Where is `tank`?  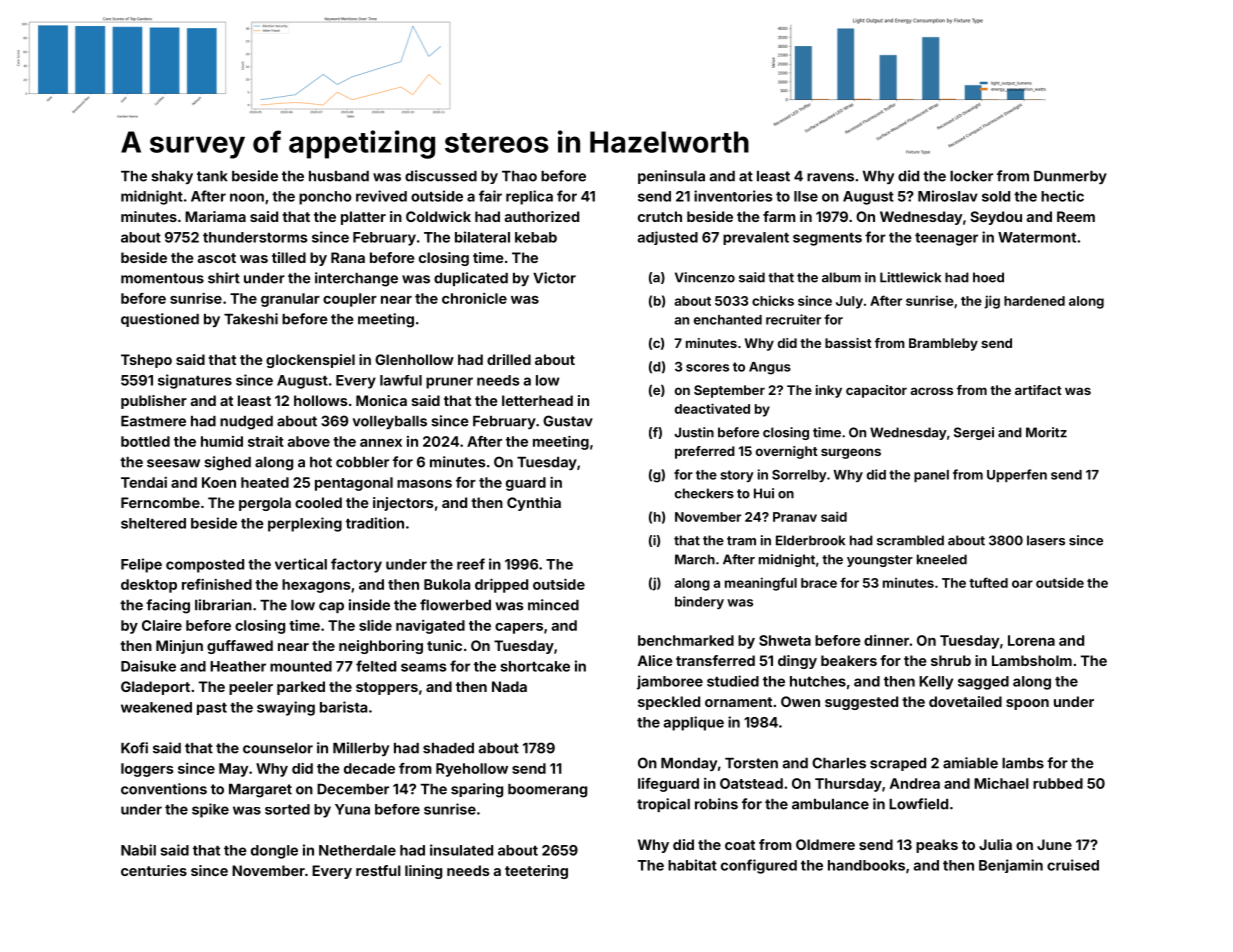 tank is located at coordinates (212, 176).
